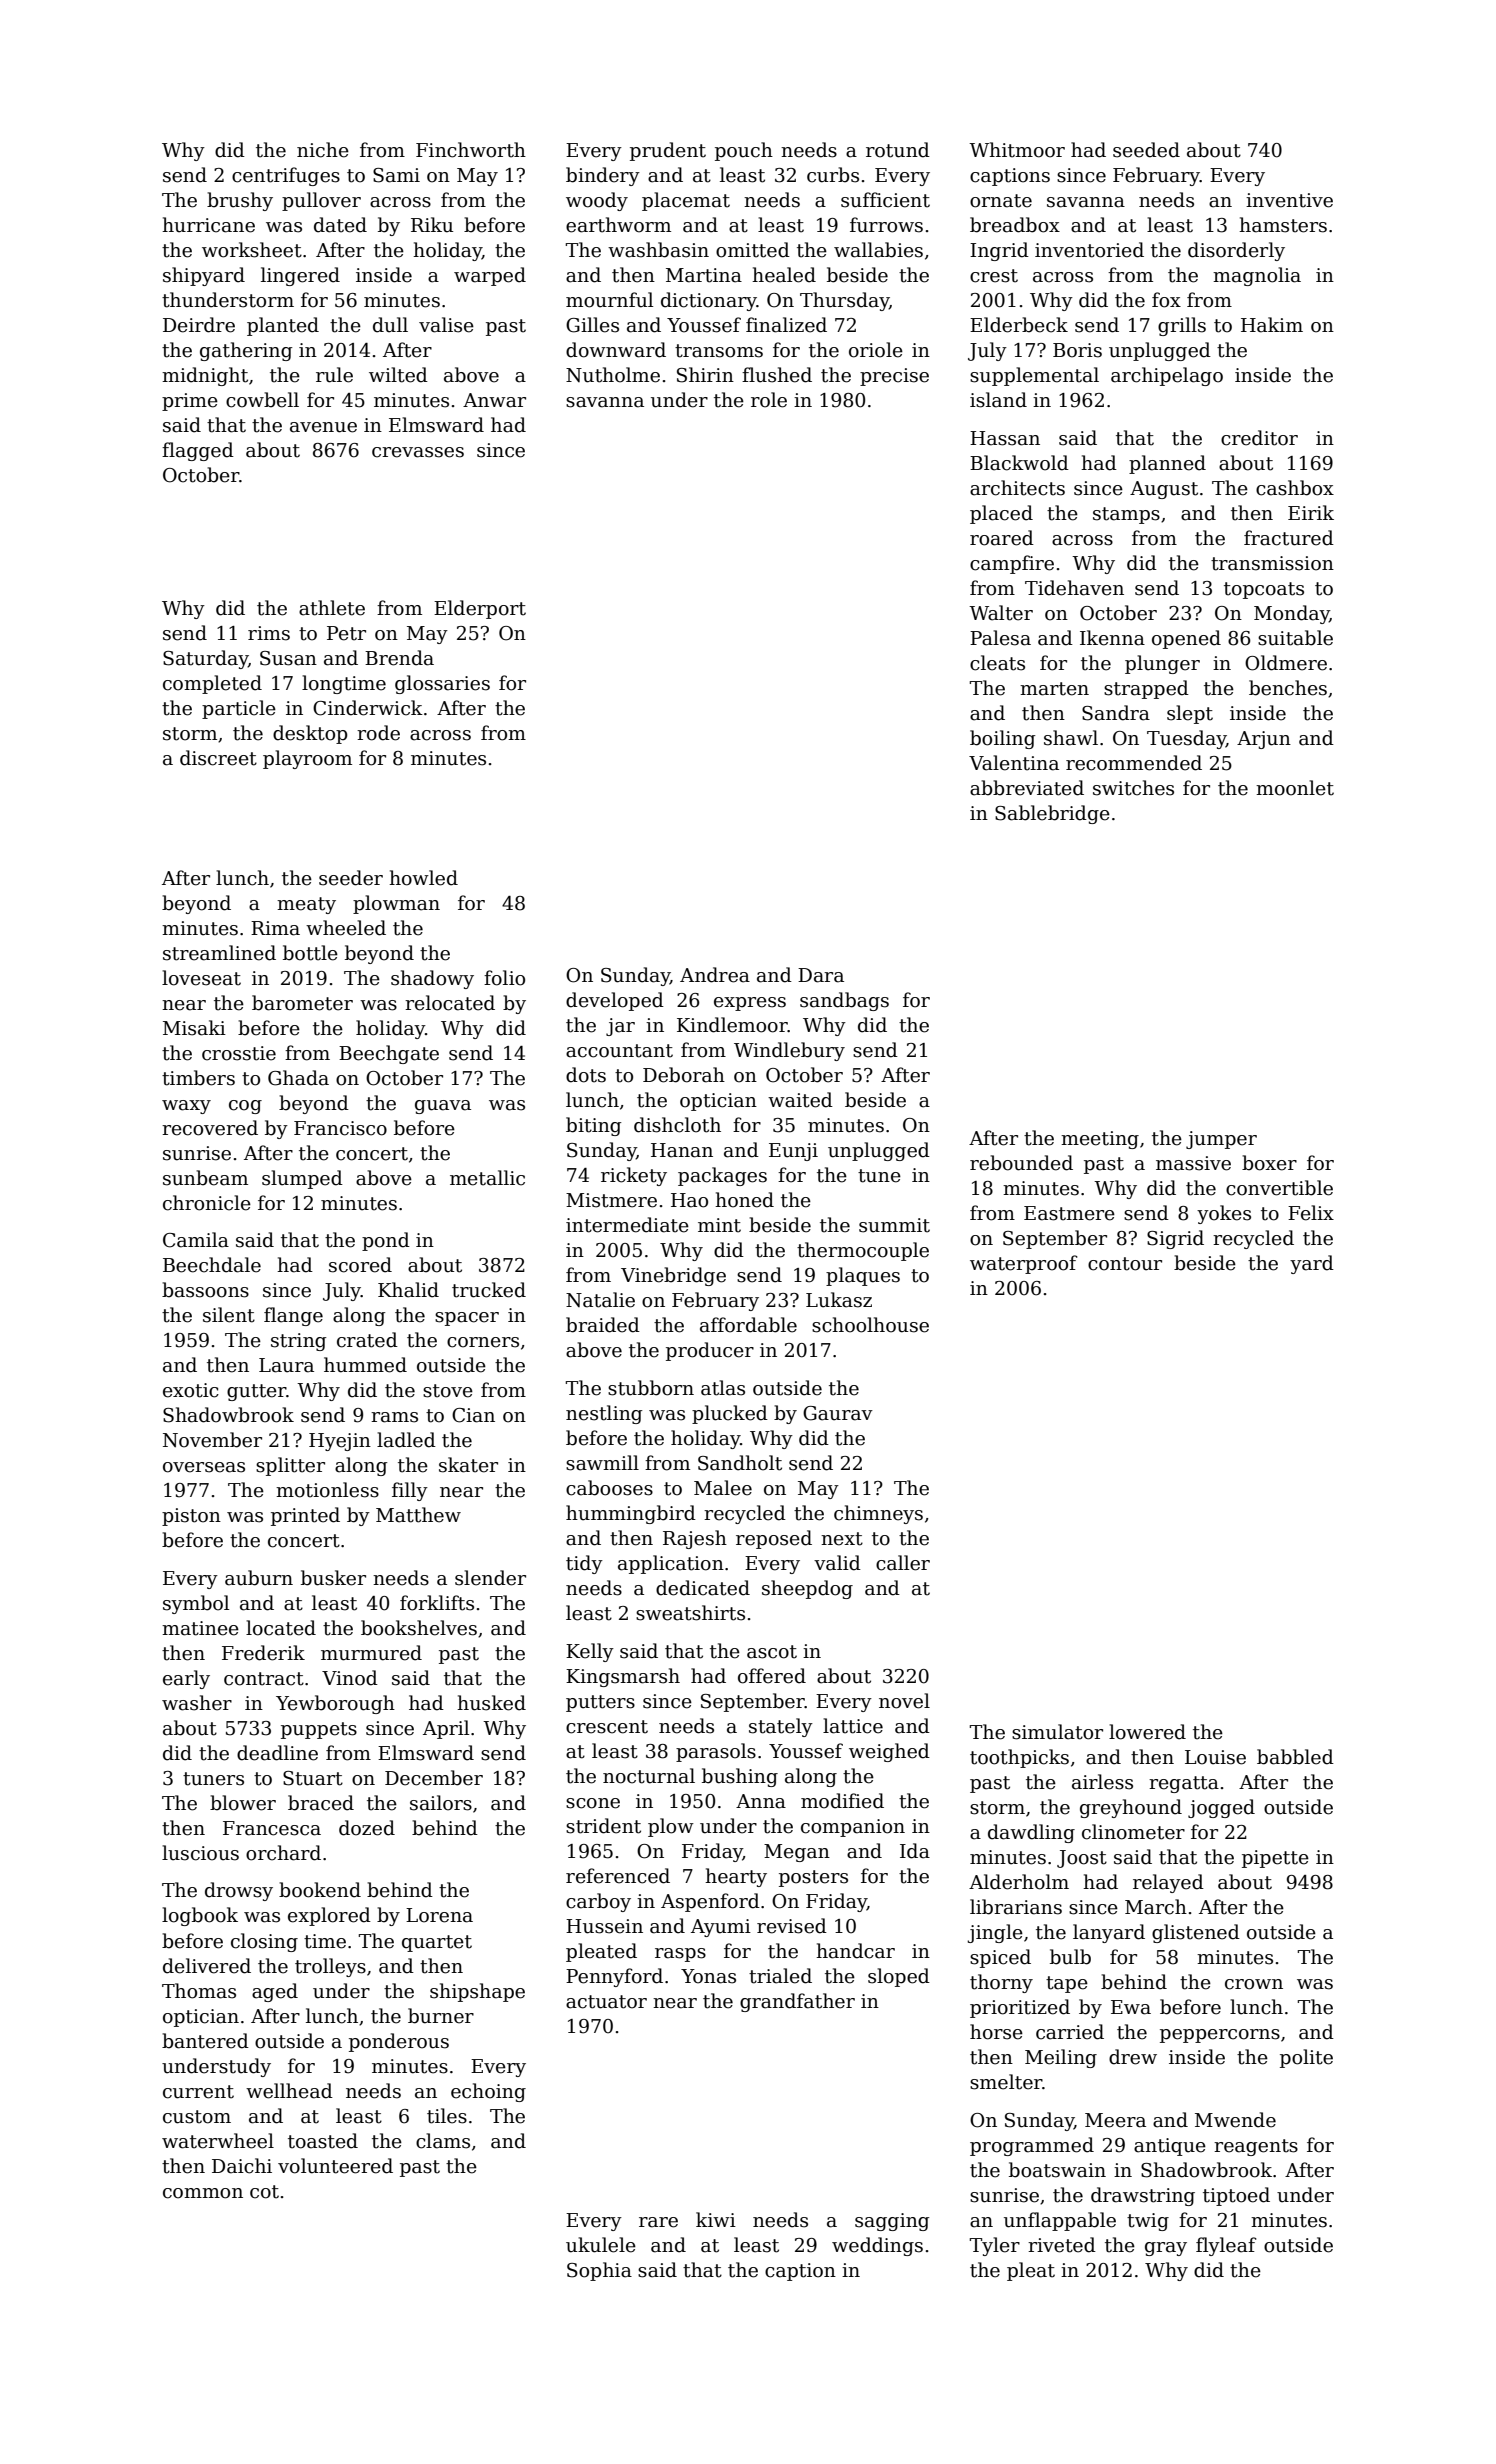  I want to click on prudent, so click(668, 151).
